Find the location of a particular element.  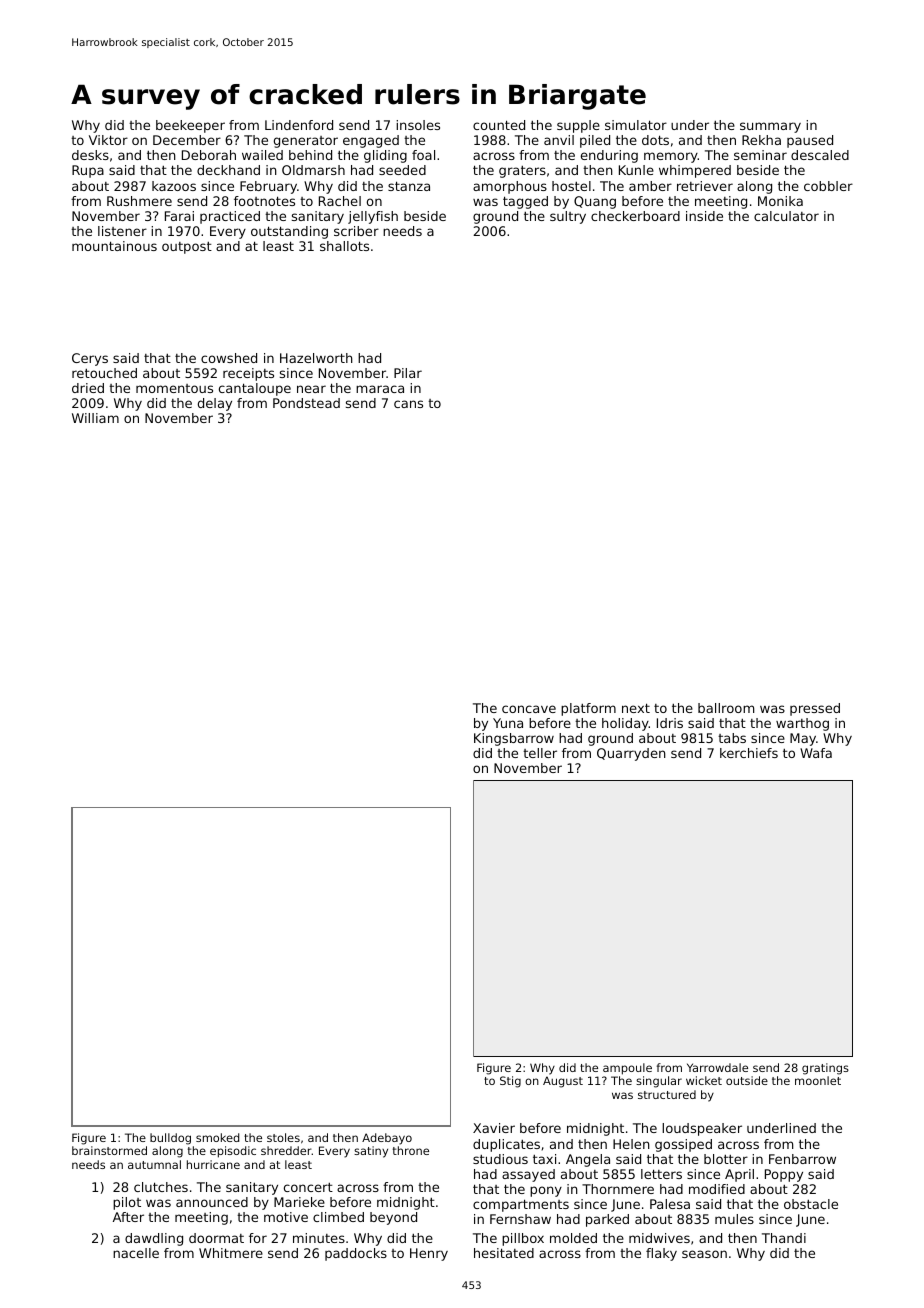

platform is located at coordinates (588, 709).
